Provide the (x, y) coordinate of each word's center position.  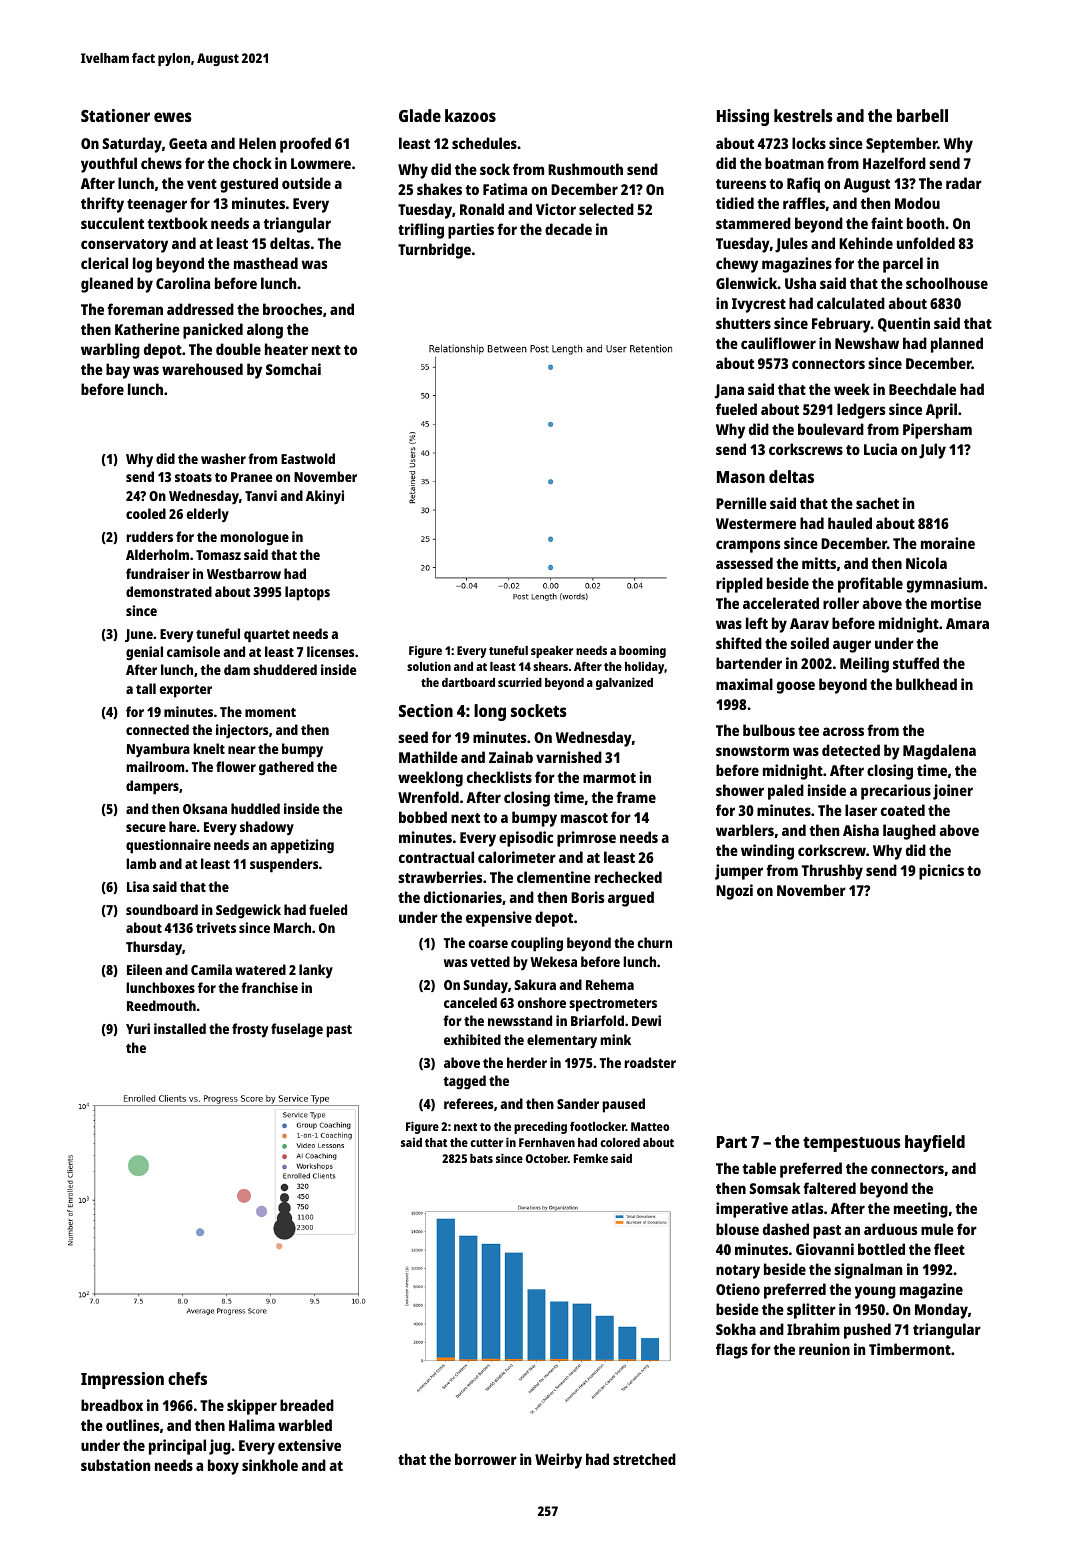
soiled (809, 643)
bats (481, 1158)
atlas (807, 1208)
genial (144, 653)
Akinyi (325, 497)
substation (115, 1465)
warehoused (202, 369)
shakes (439, 189)
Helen (257, 143)
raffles (804, 203)
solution (429, 666)
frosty (250, 1030)
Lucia (880, 449)
